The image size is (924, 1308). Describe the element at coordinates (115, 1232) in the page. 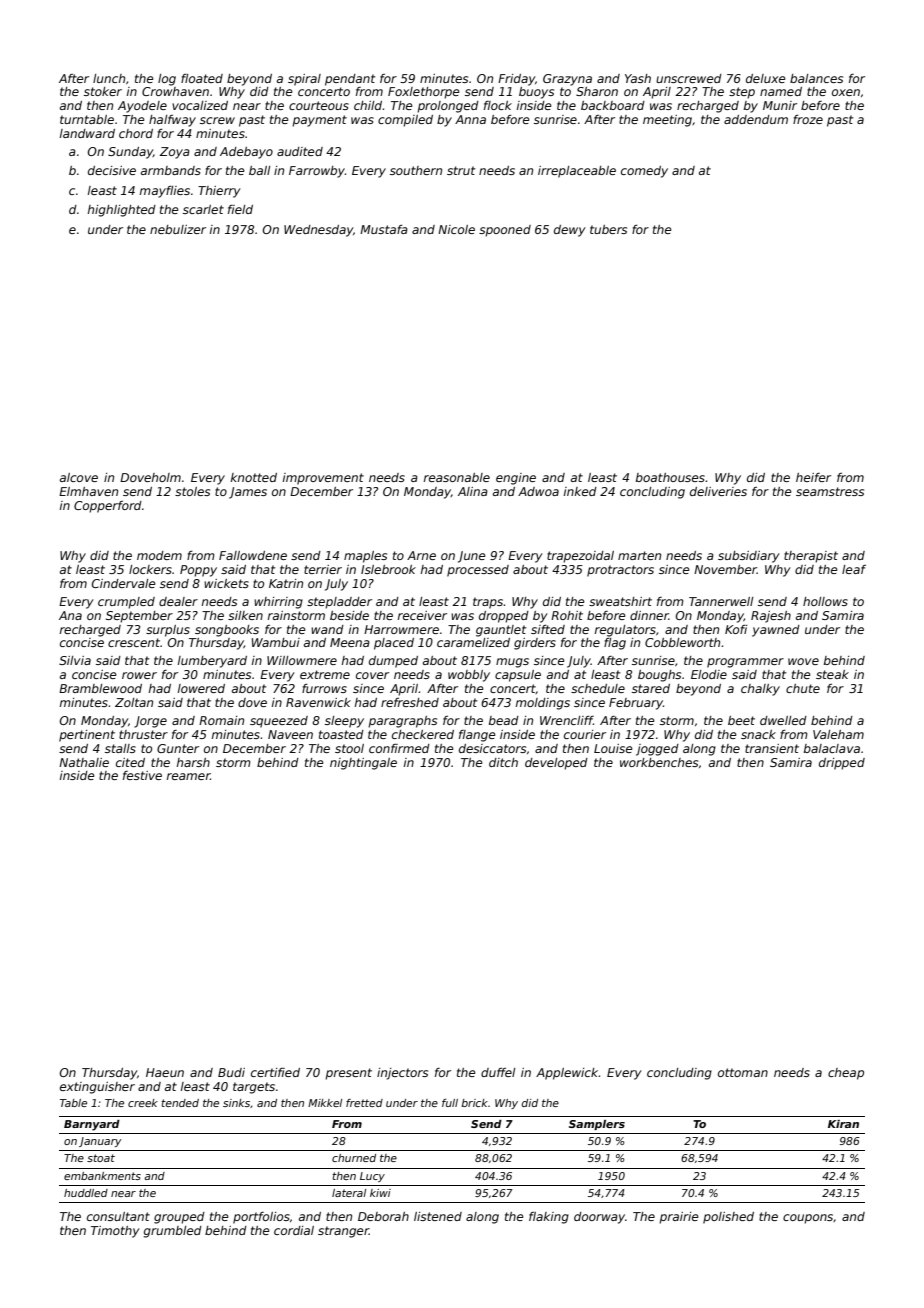

I see `Timothy` at that location.
